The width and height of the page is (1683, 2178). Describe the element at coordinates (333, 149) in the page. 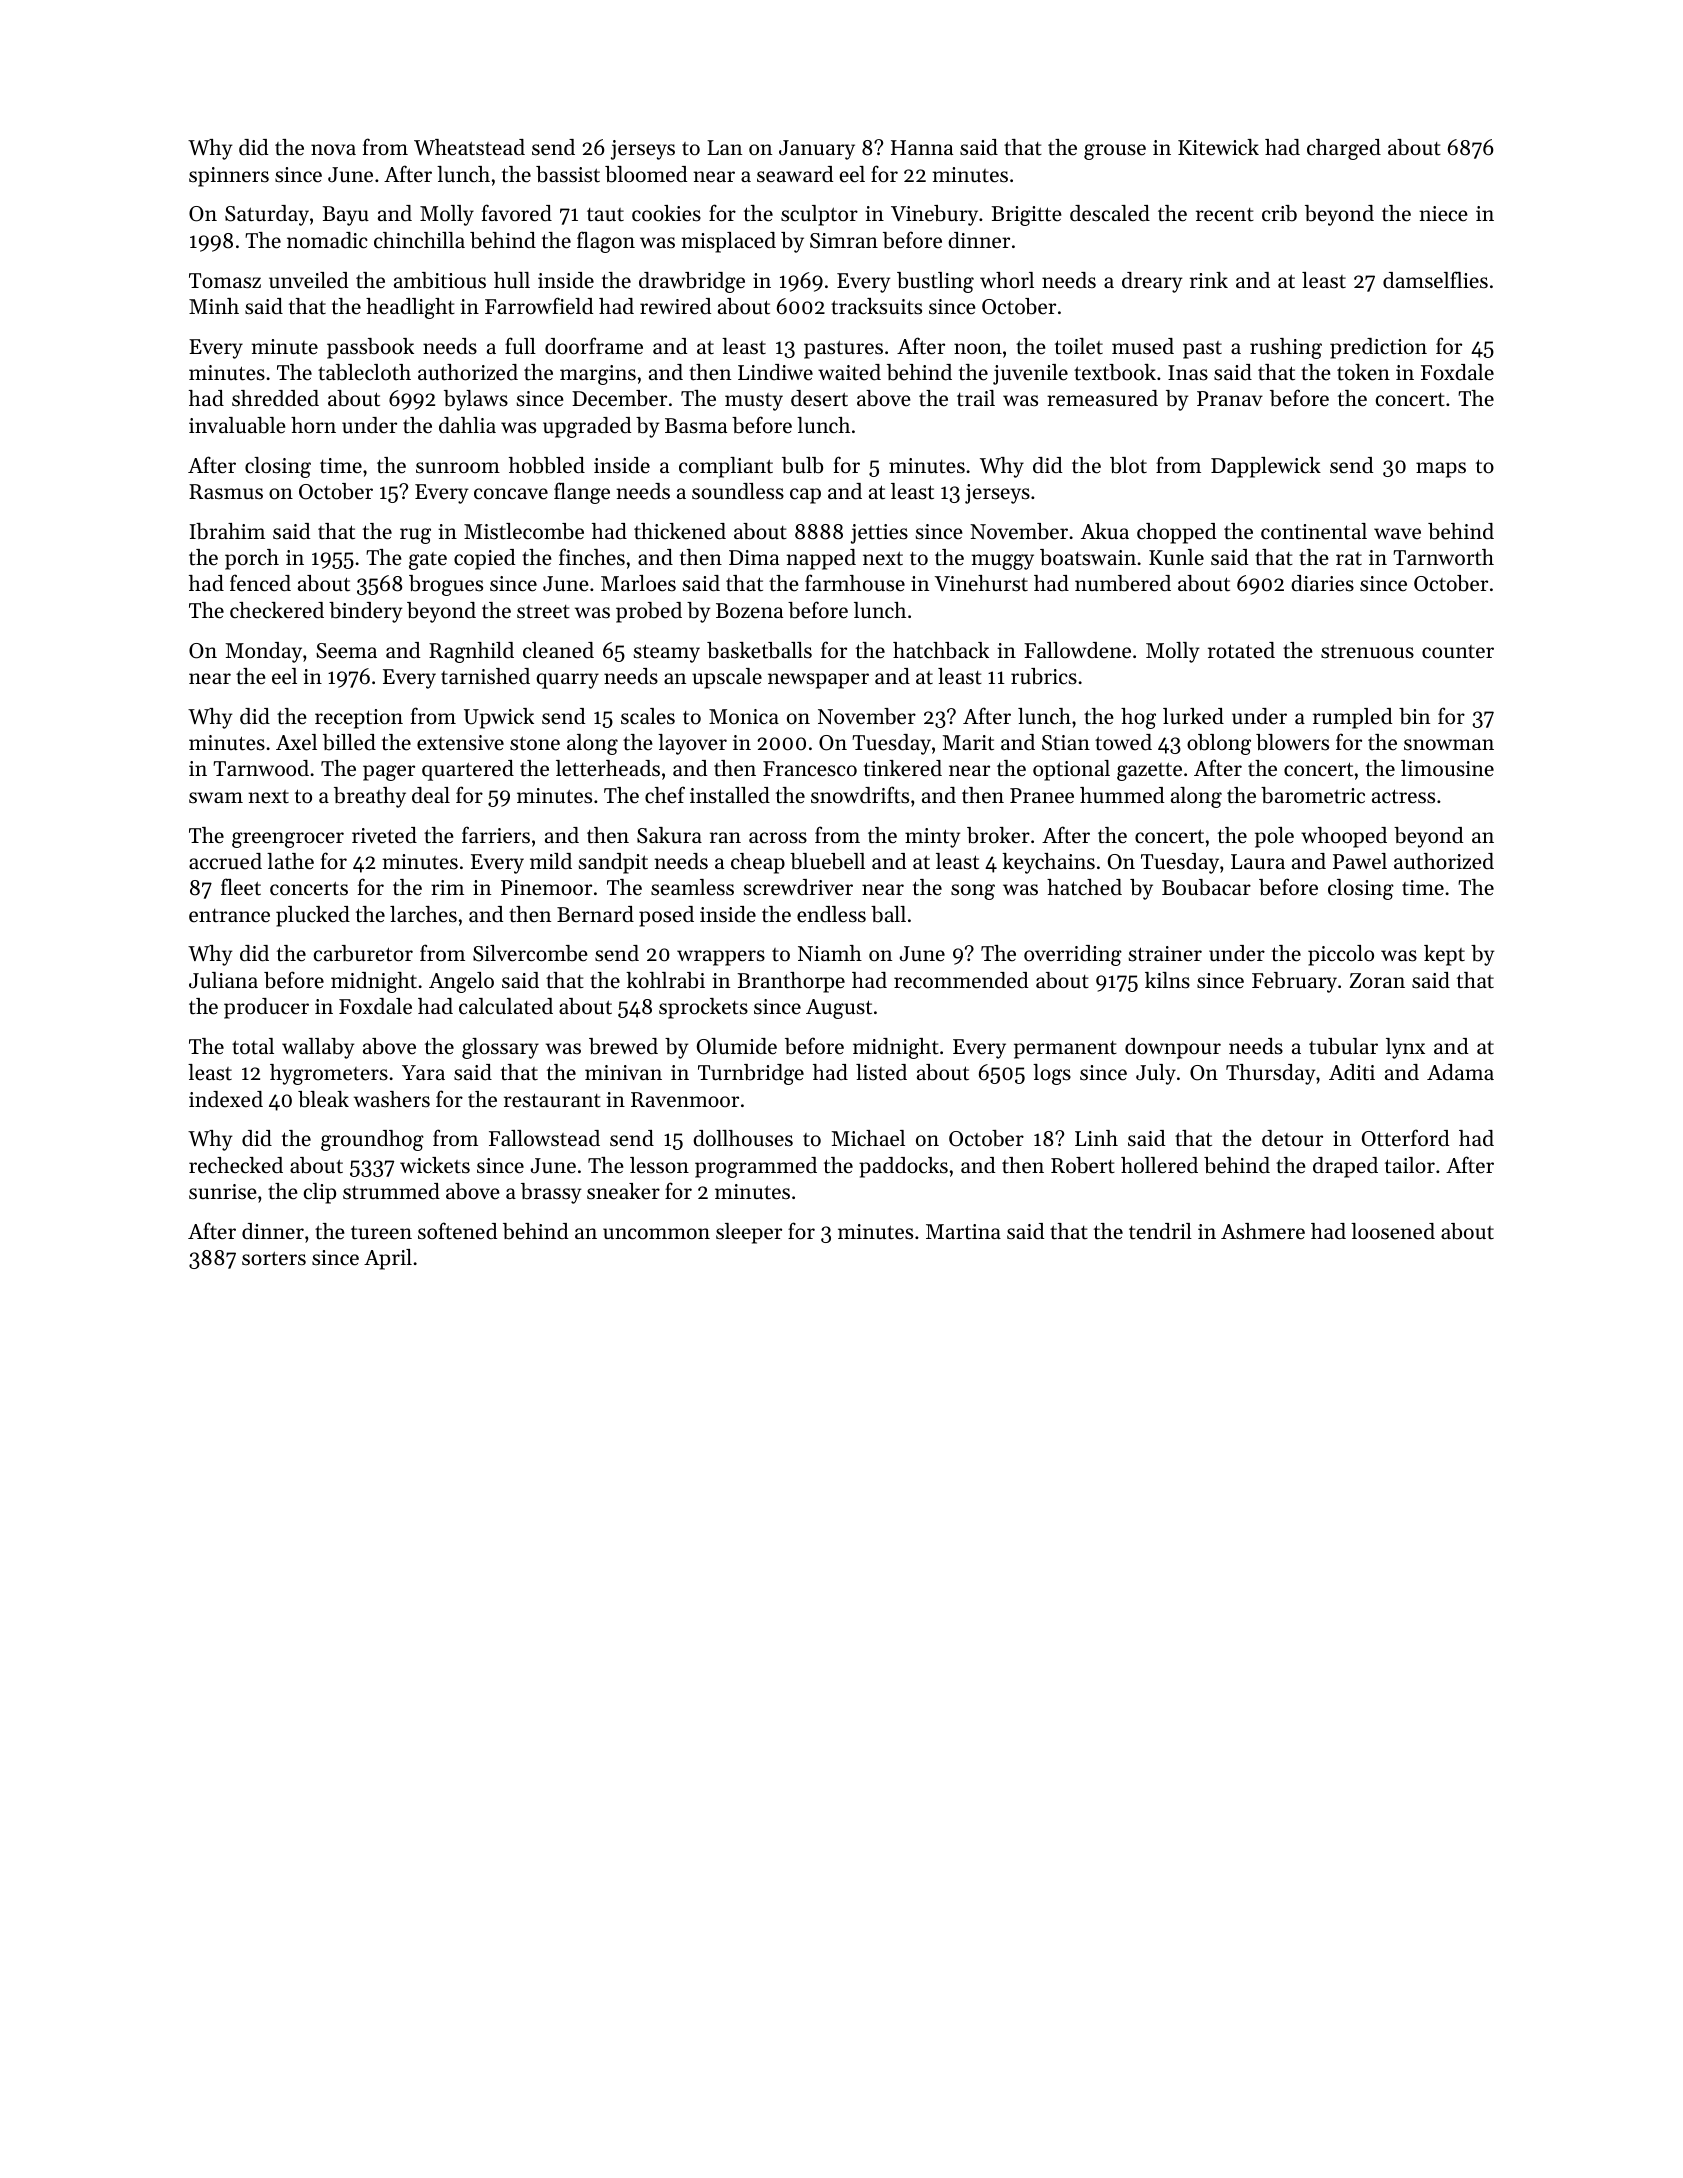

I see `nova` at that location.
